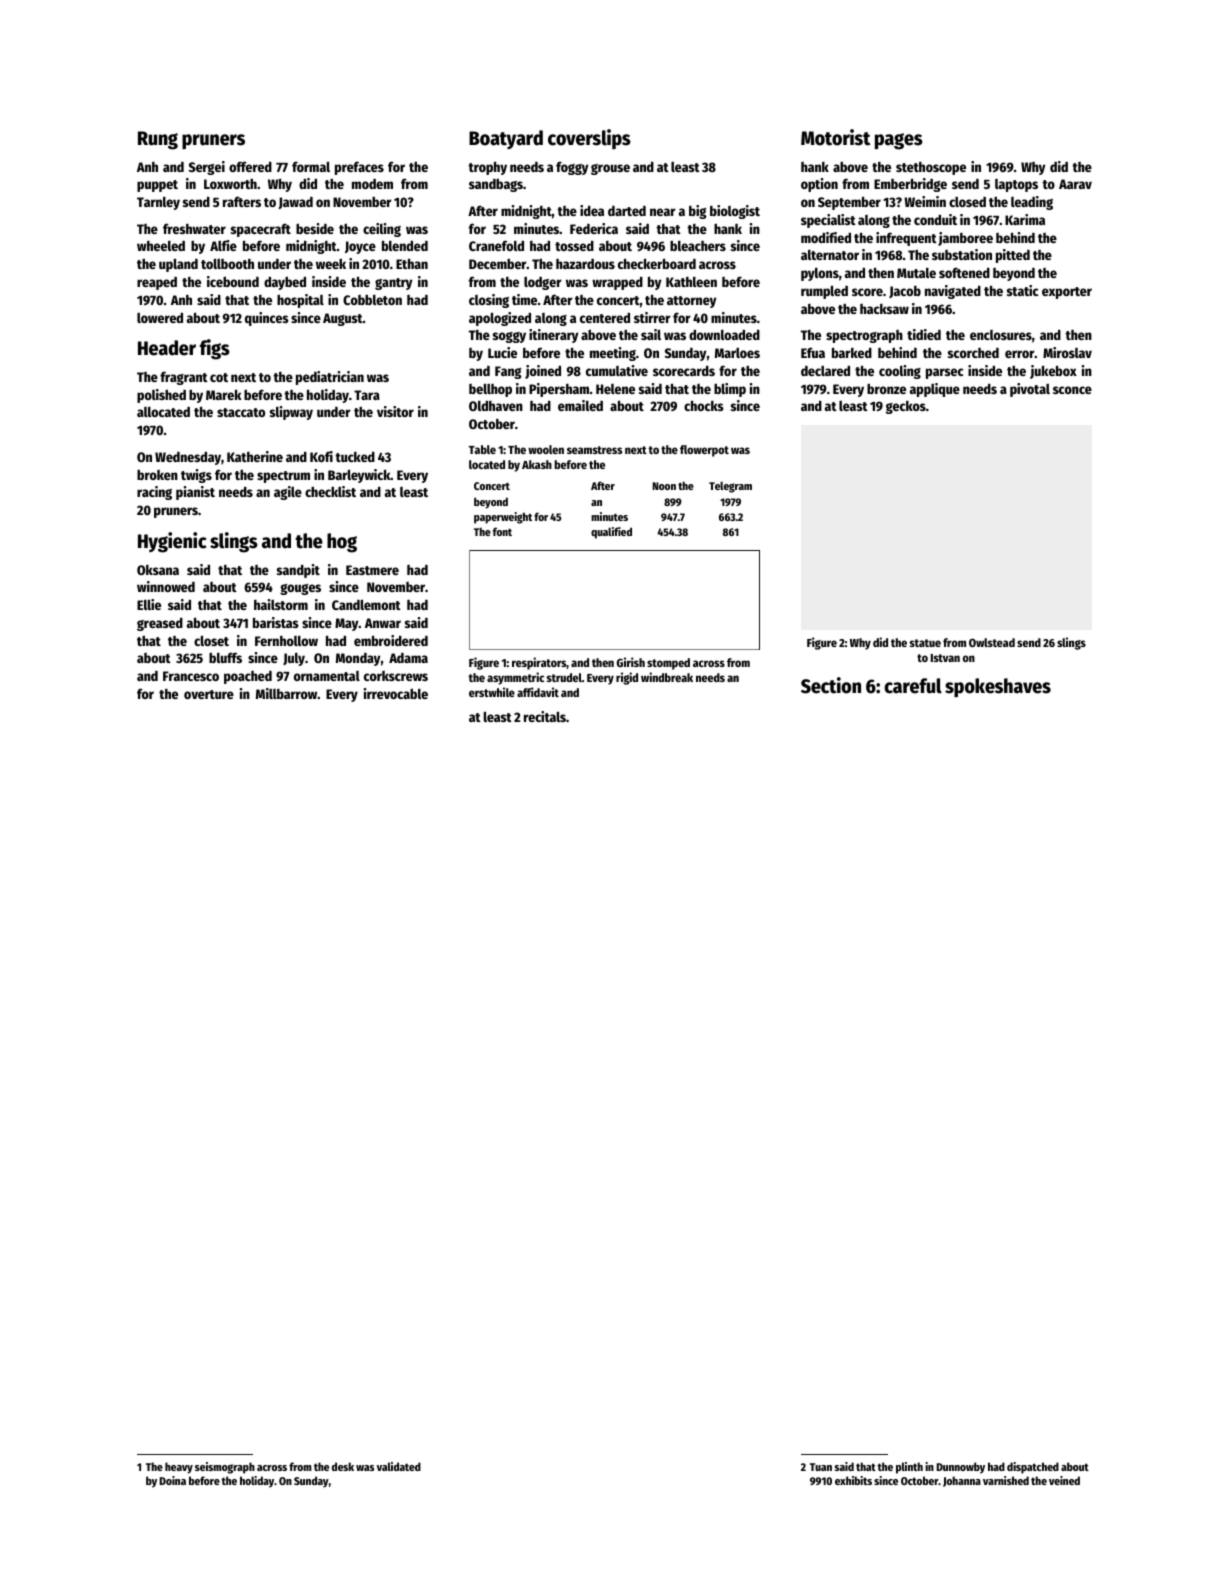  I want to click on formal, so click(311, 166).
